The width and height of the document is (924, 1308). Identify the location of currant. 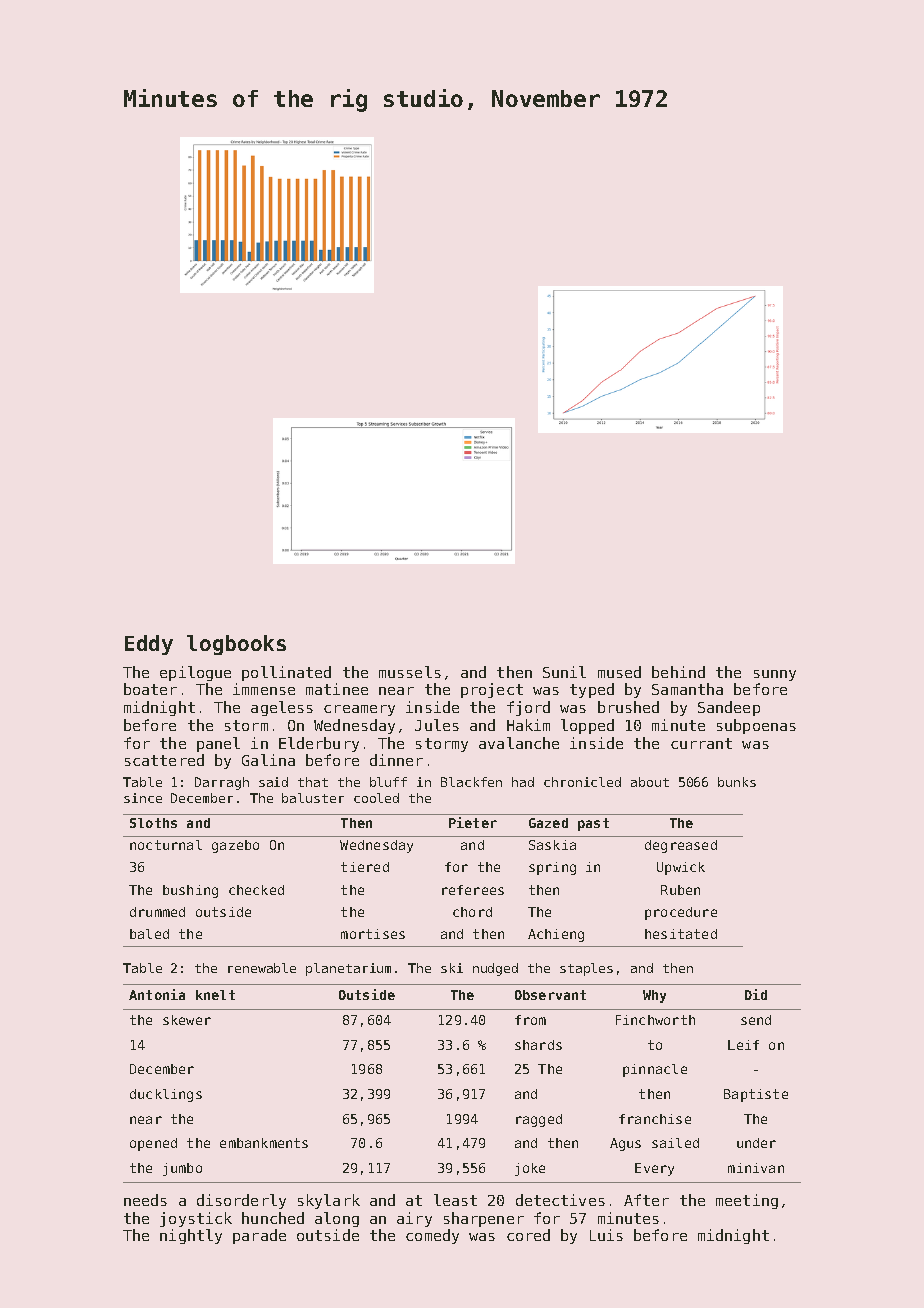
(701, 743).
